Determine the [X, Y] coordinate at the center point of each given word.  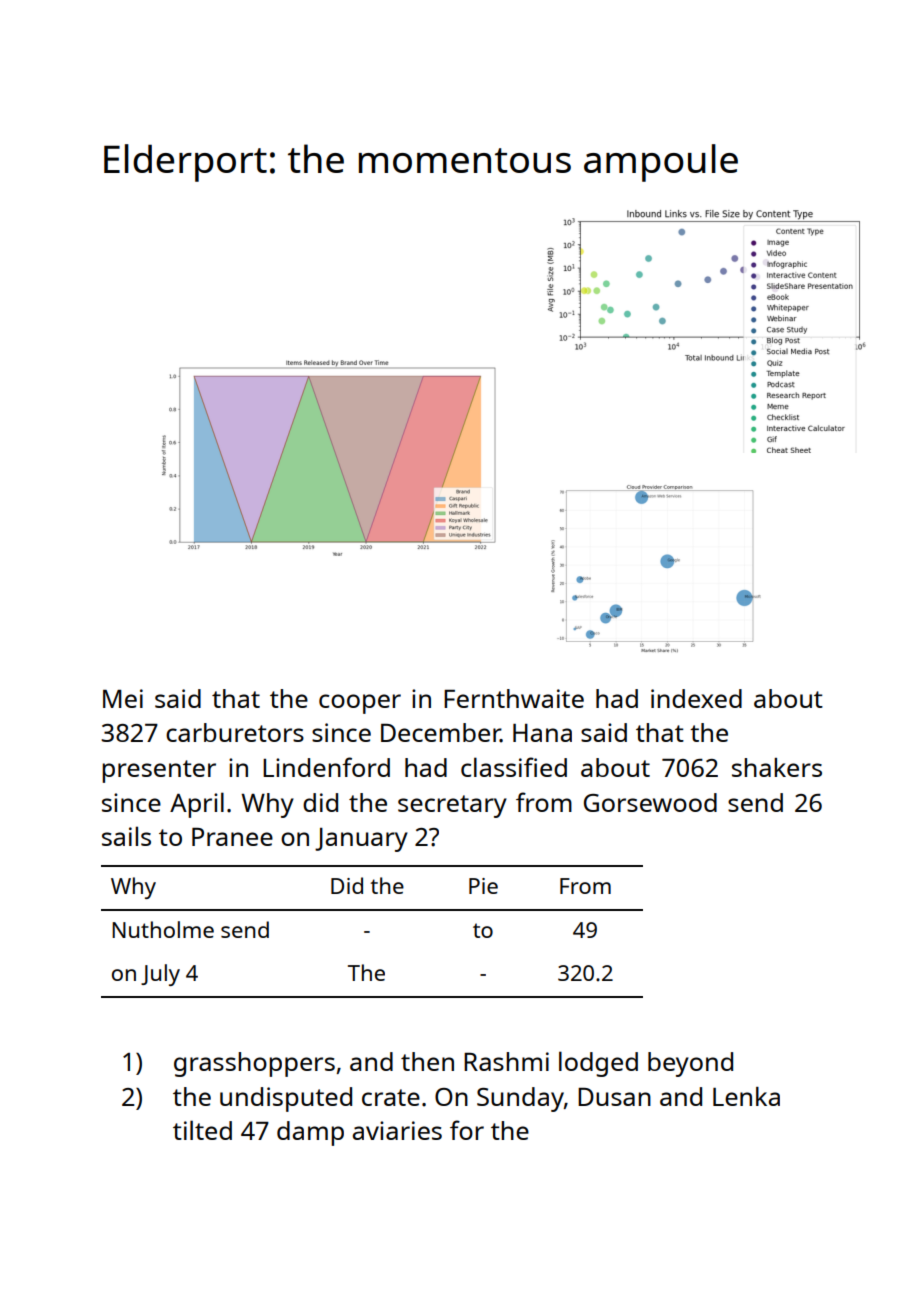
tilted [202, 1130]
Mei [123, 698]
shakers [777, 767]
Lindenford [326, 767]
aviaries [397, 1130]
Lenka [746, 1096]
